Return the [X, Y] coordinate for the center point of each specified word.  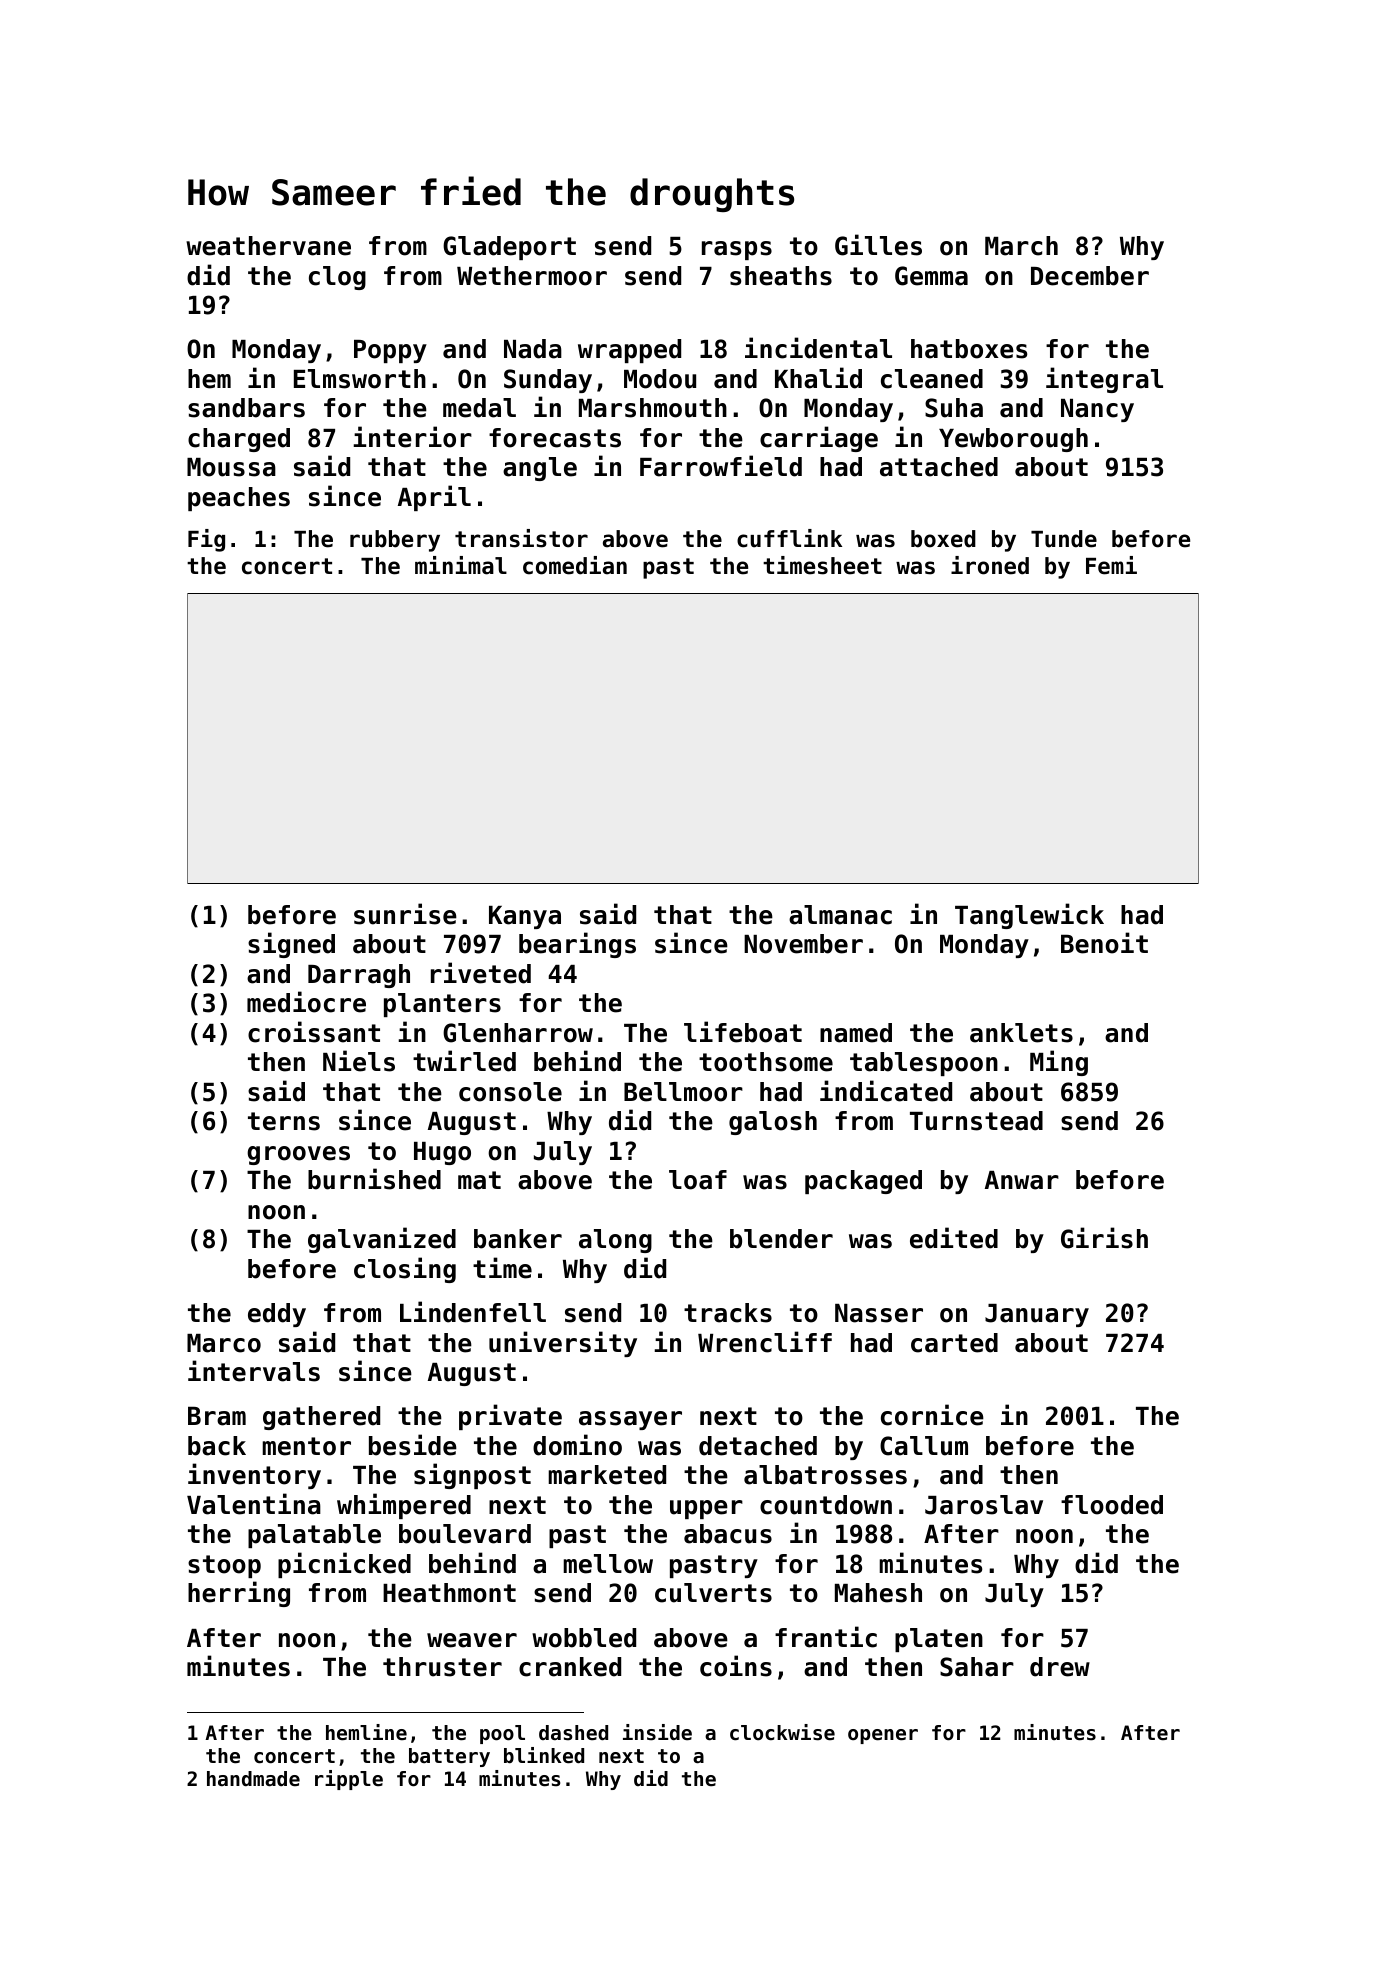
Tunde [1064, 539]
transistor [521, 538]
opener [883, 1736]
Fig [206, 540]
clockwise [782, 1732]
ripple [349, 1780]
